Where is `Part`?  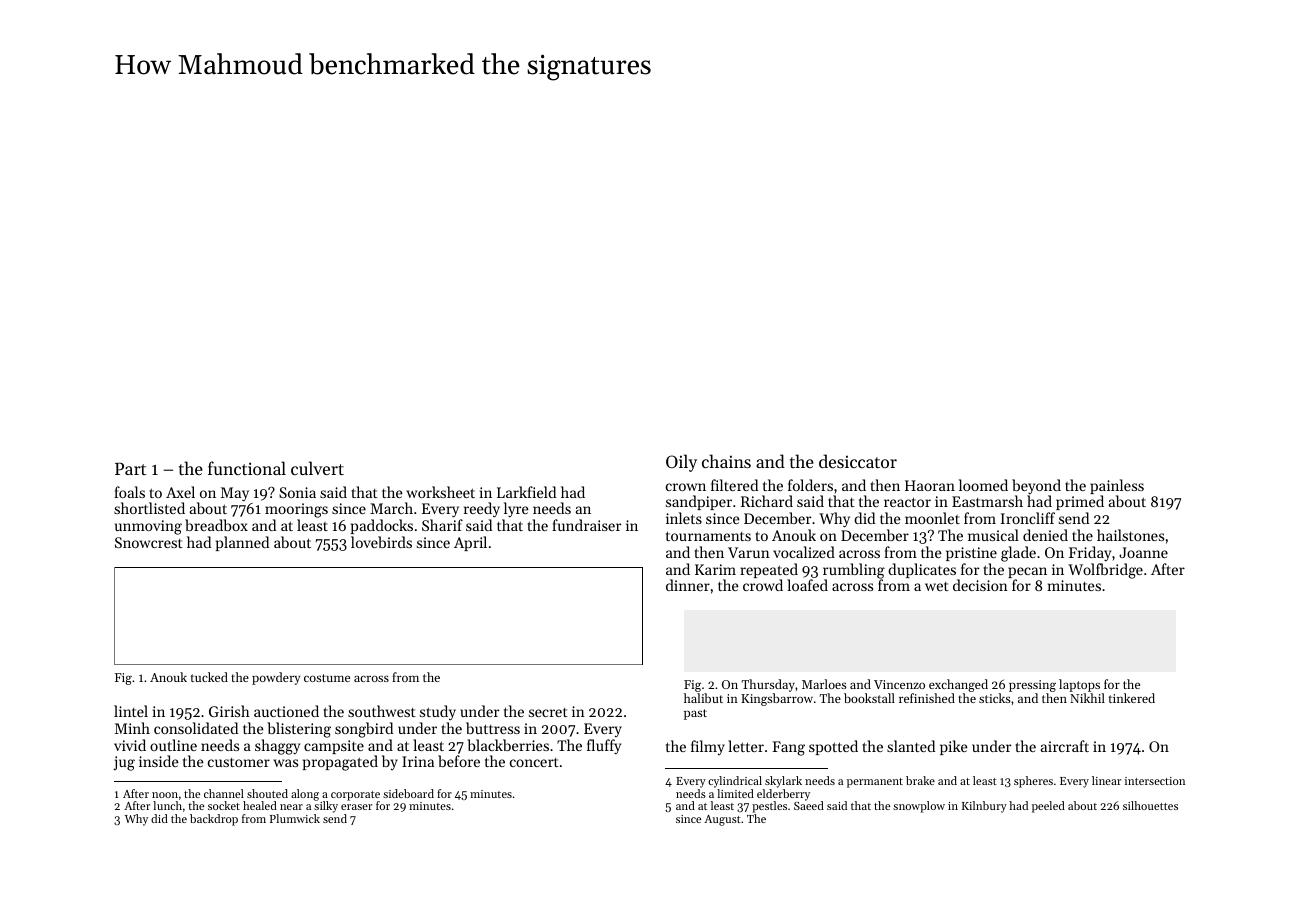 Part is located at coordinates (130, 468).
